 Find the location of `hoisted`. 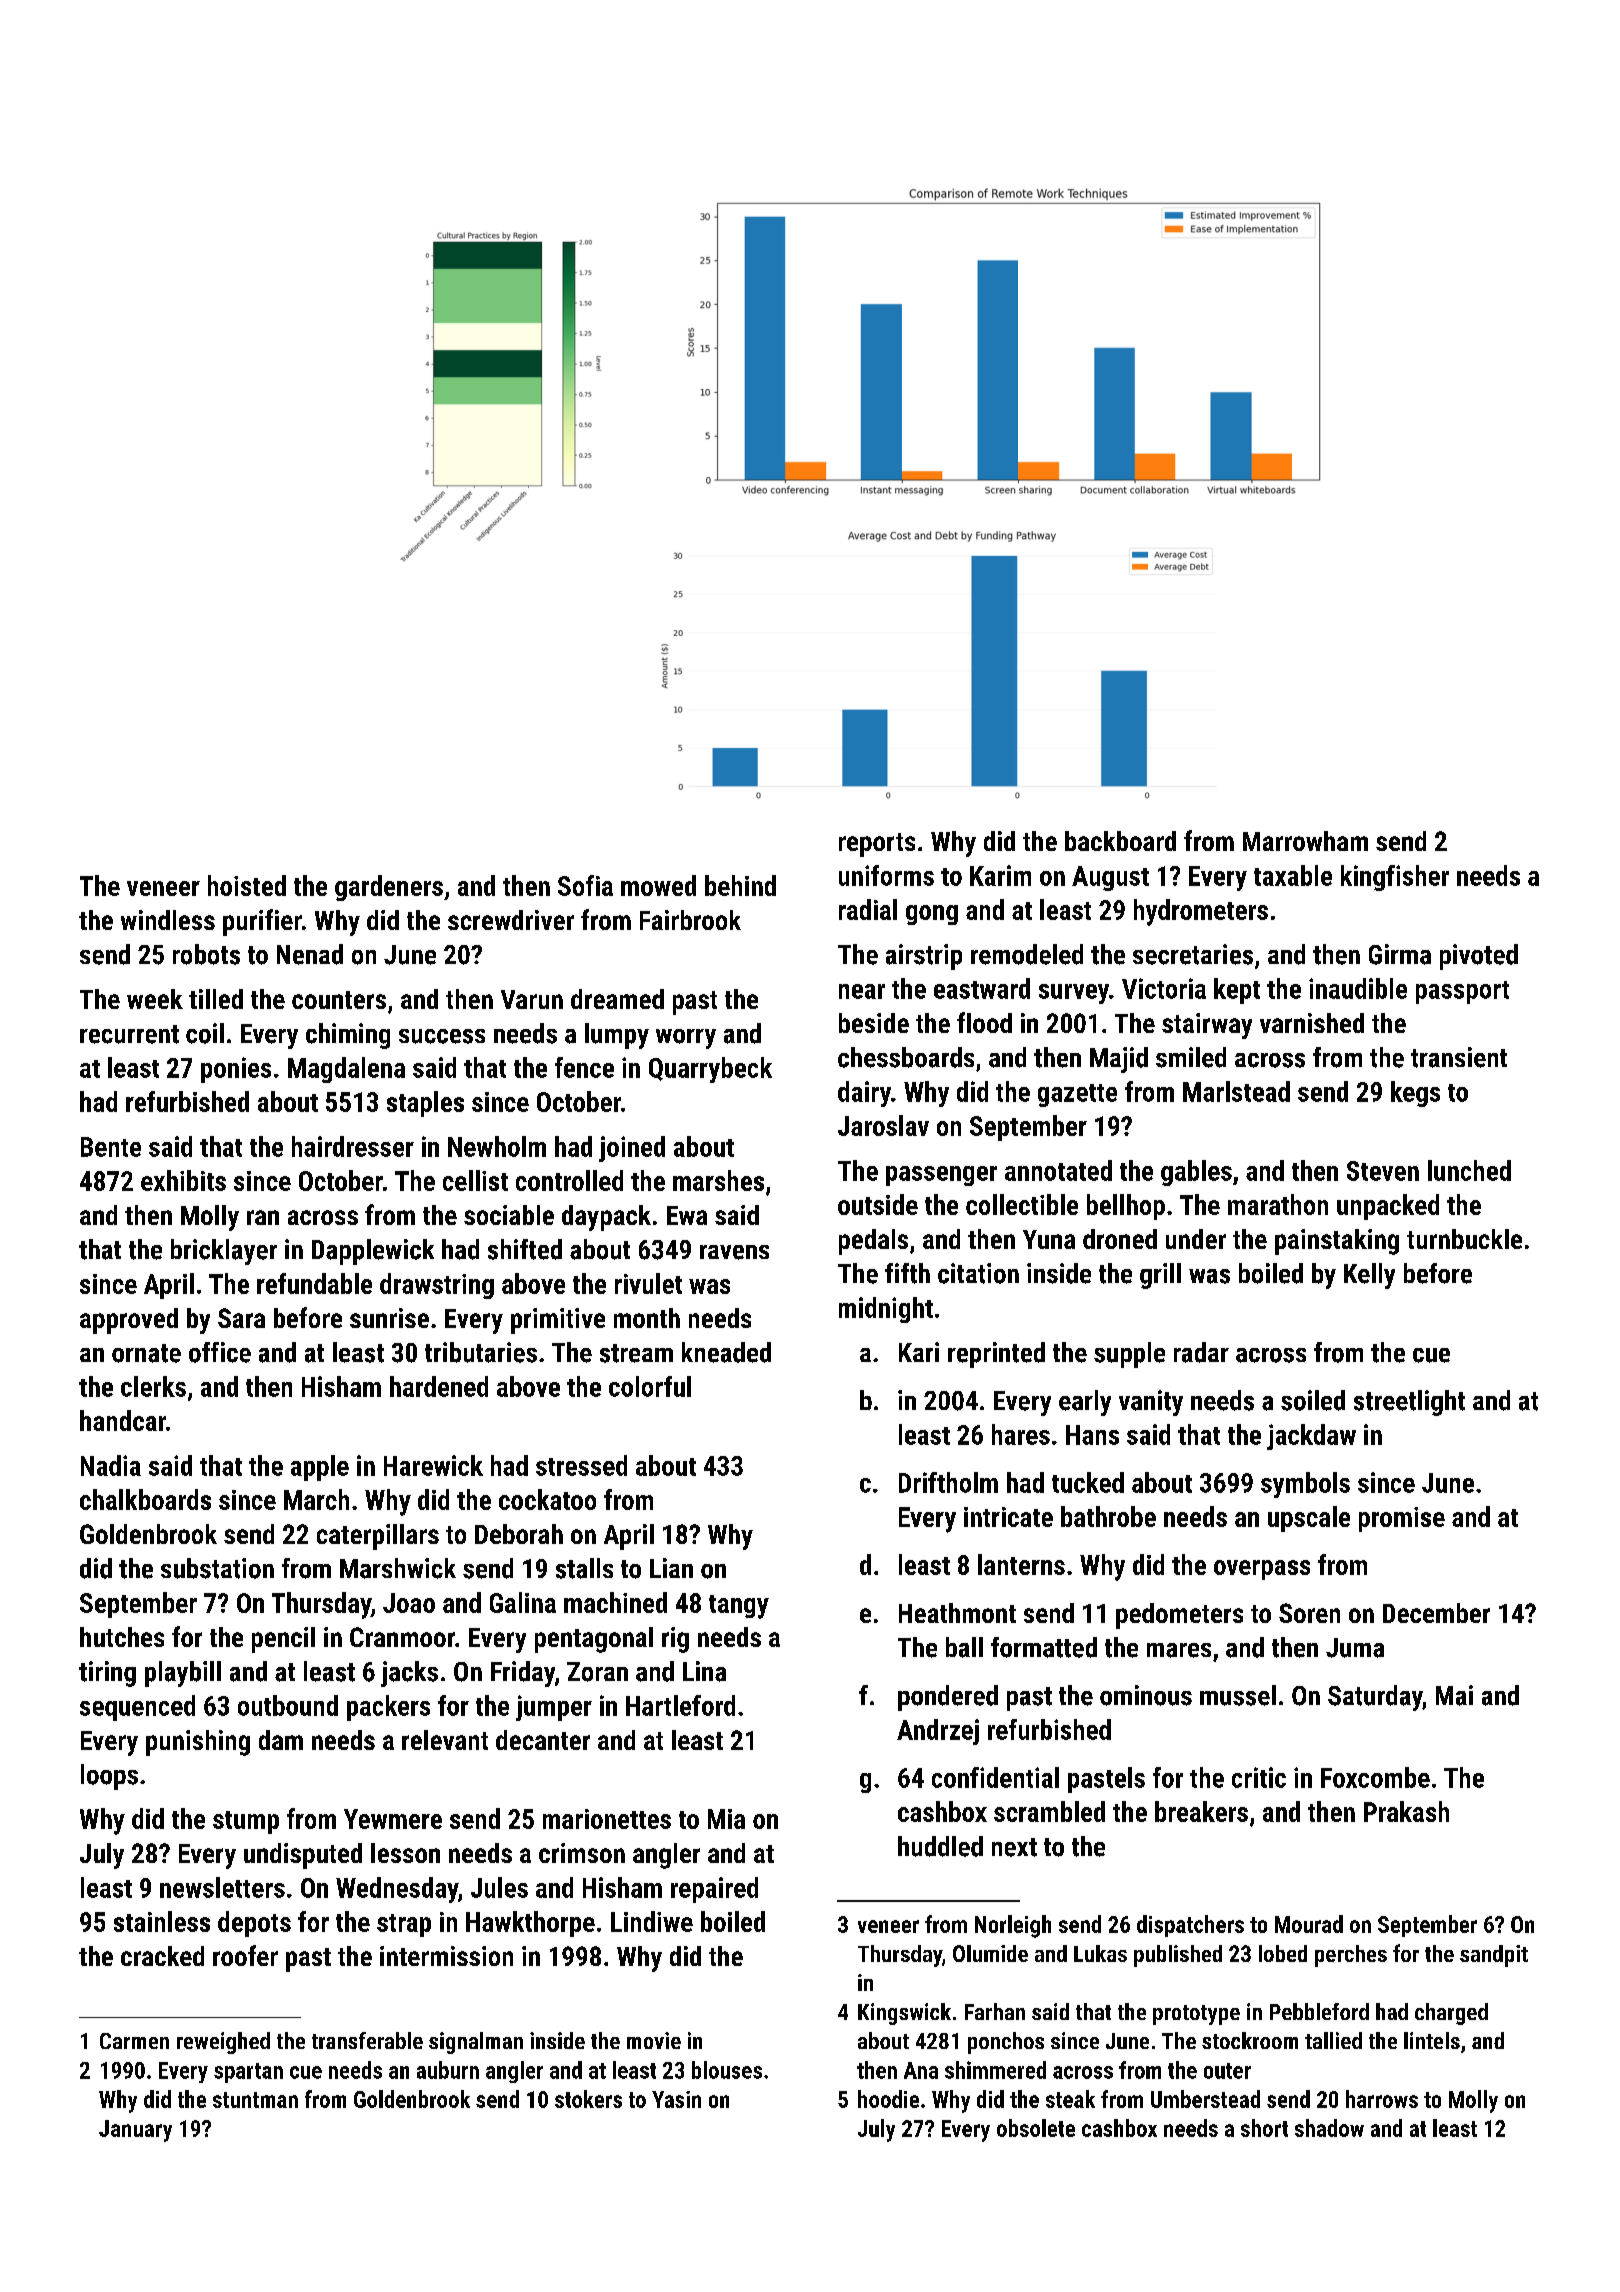

hoisted is located at coordinates (247, 885).
